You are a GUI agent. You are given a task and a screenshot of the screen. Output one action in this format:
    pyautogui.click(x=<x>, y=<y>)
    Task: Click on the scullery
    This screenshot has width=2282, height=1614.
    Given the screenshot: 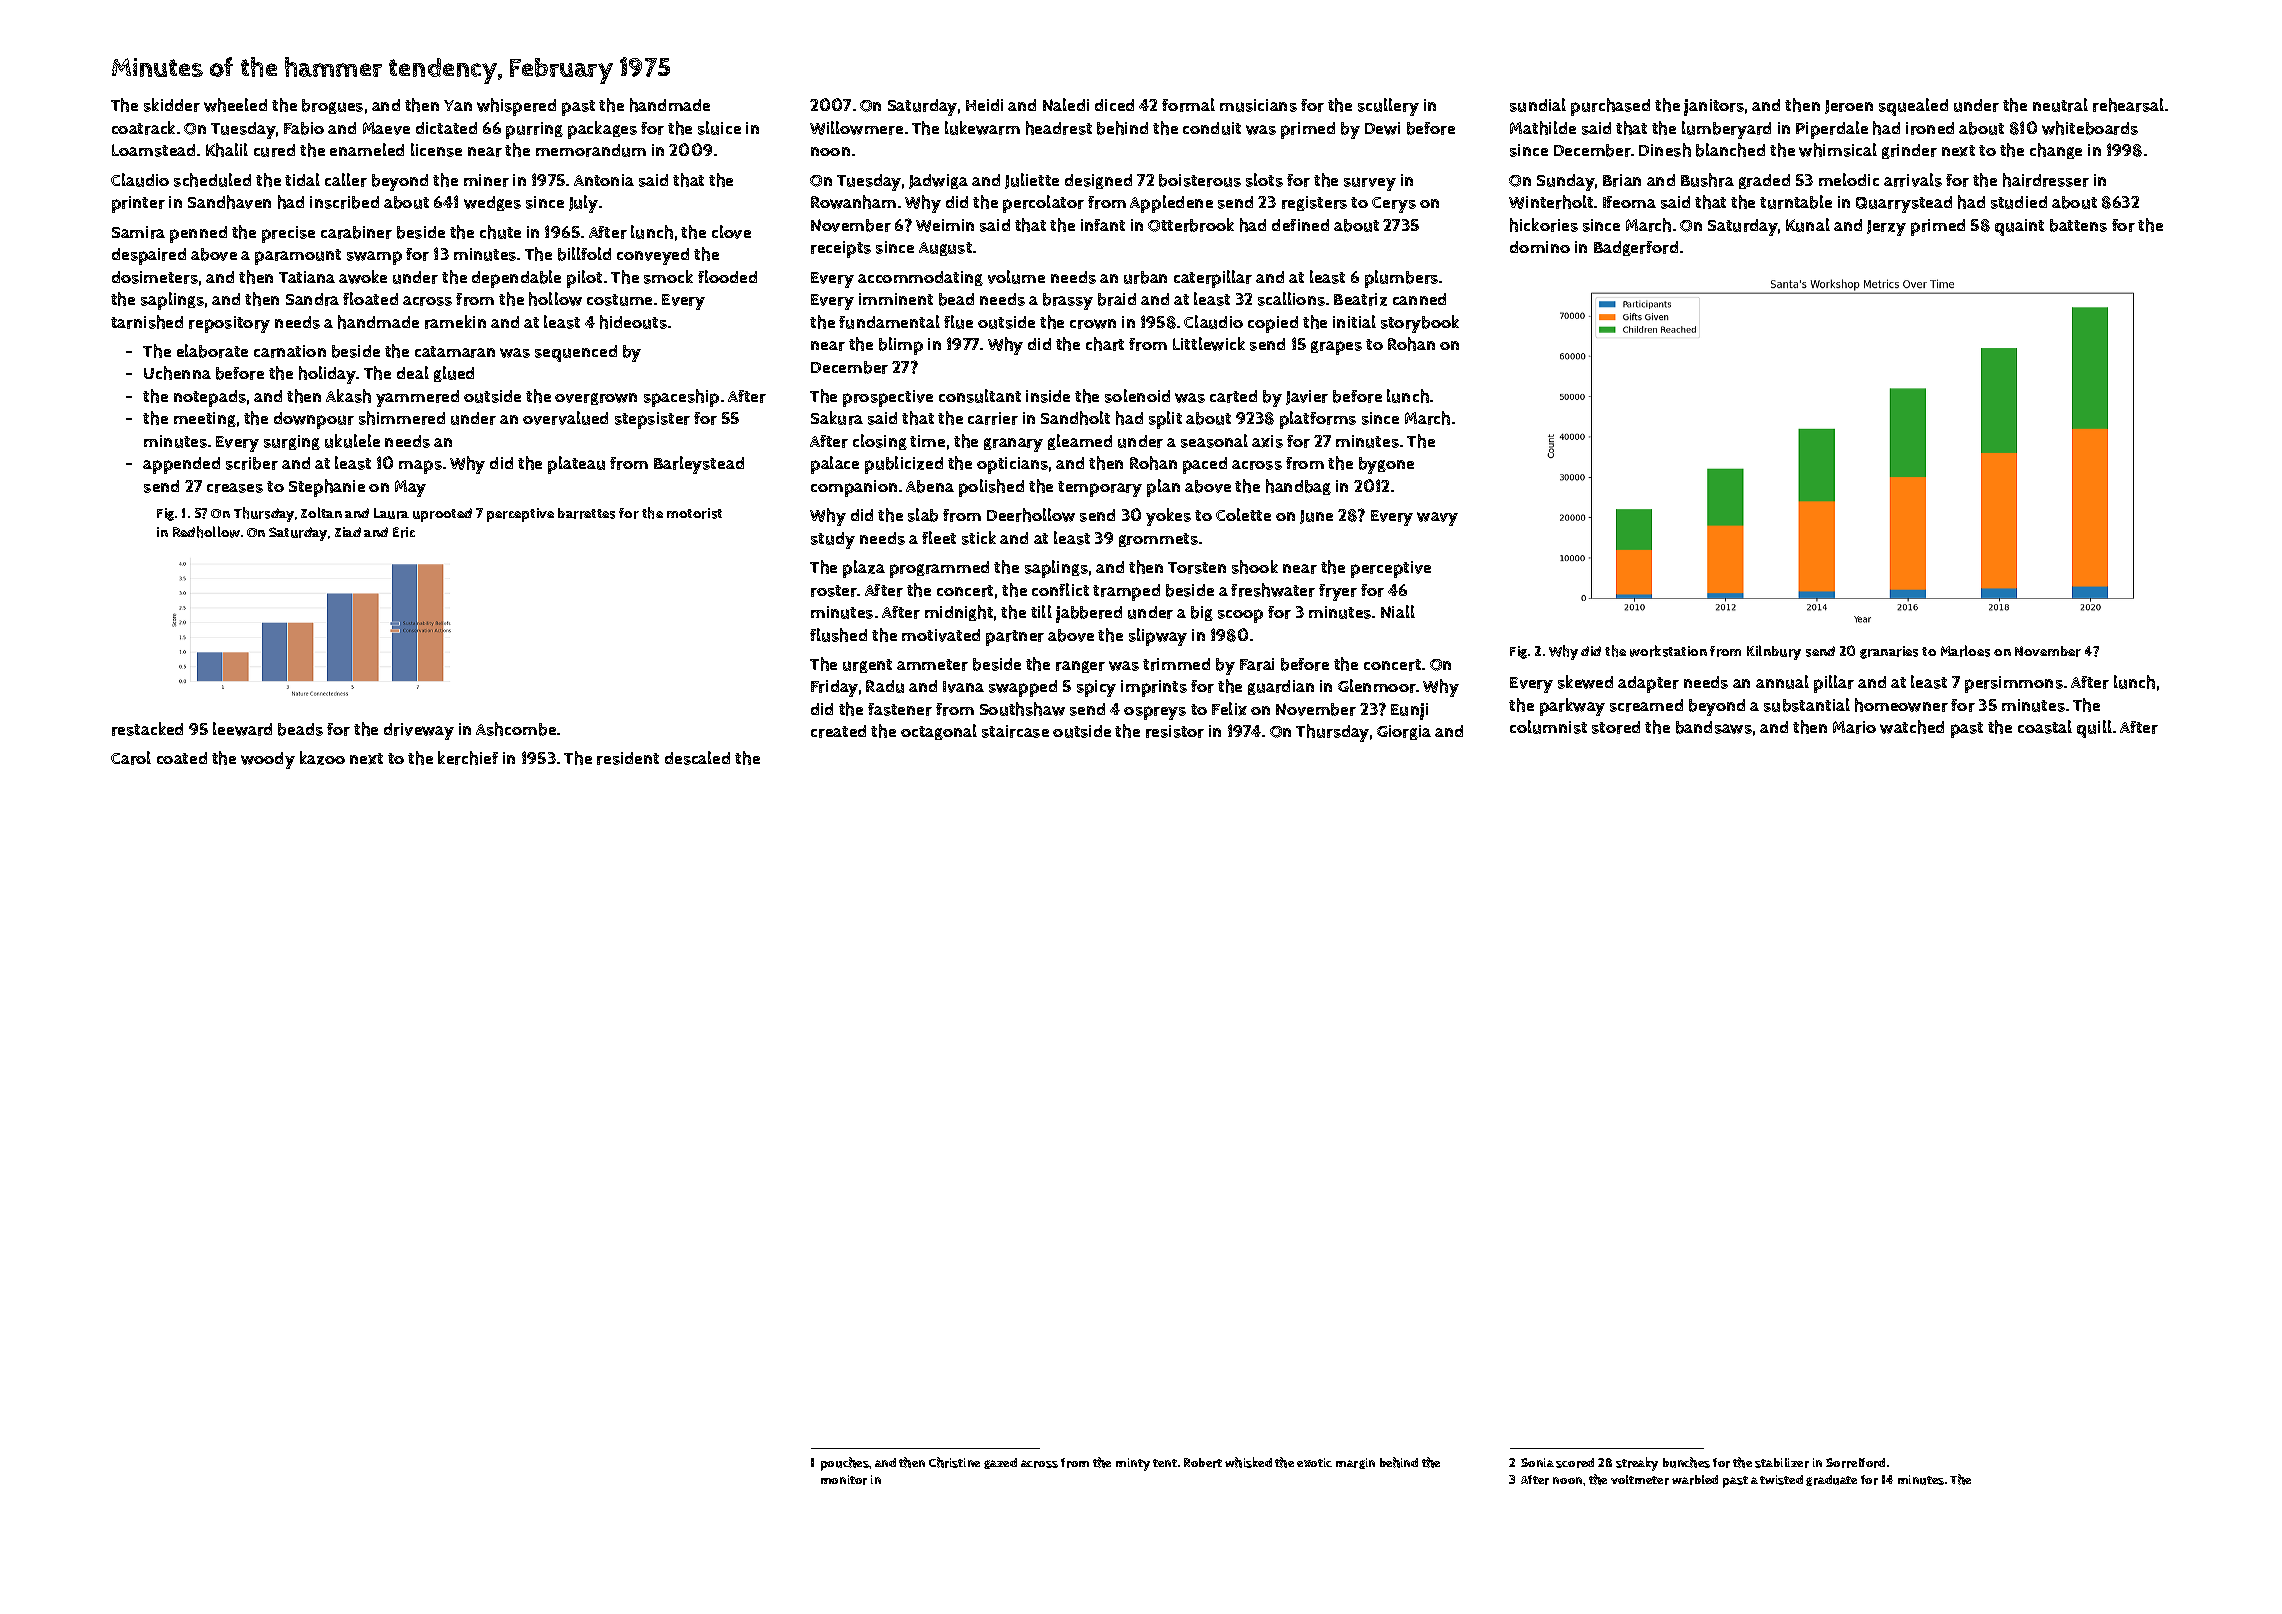 What is the action you would take?
    pyautogui.click(x=1388, y=107)
